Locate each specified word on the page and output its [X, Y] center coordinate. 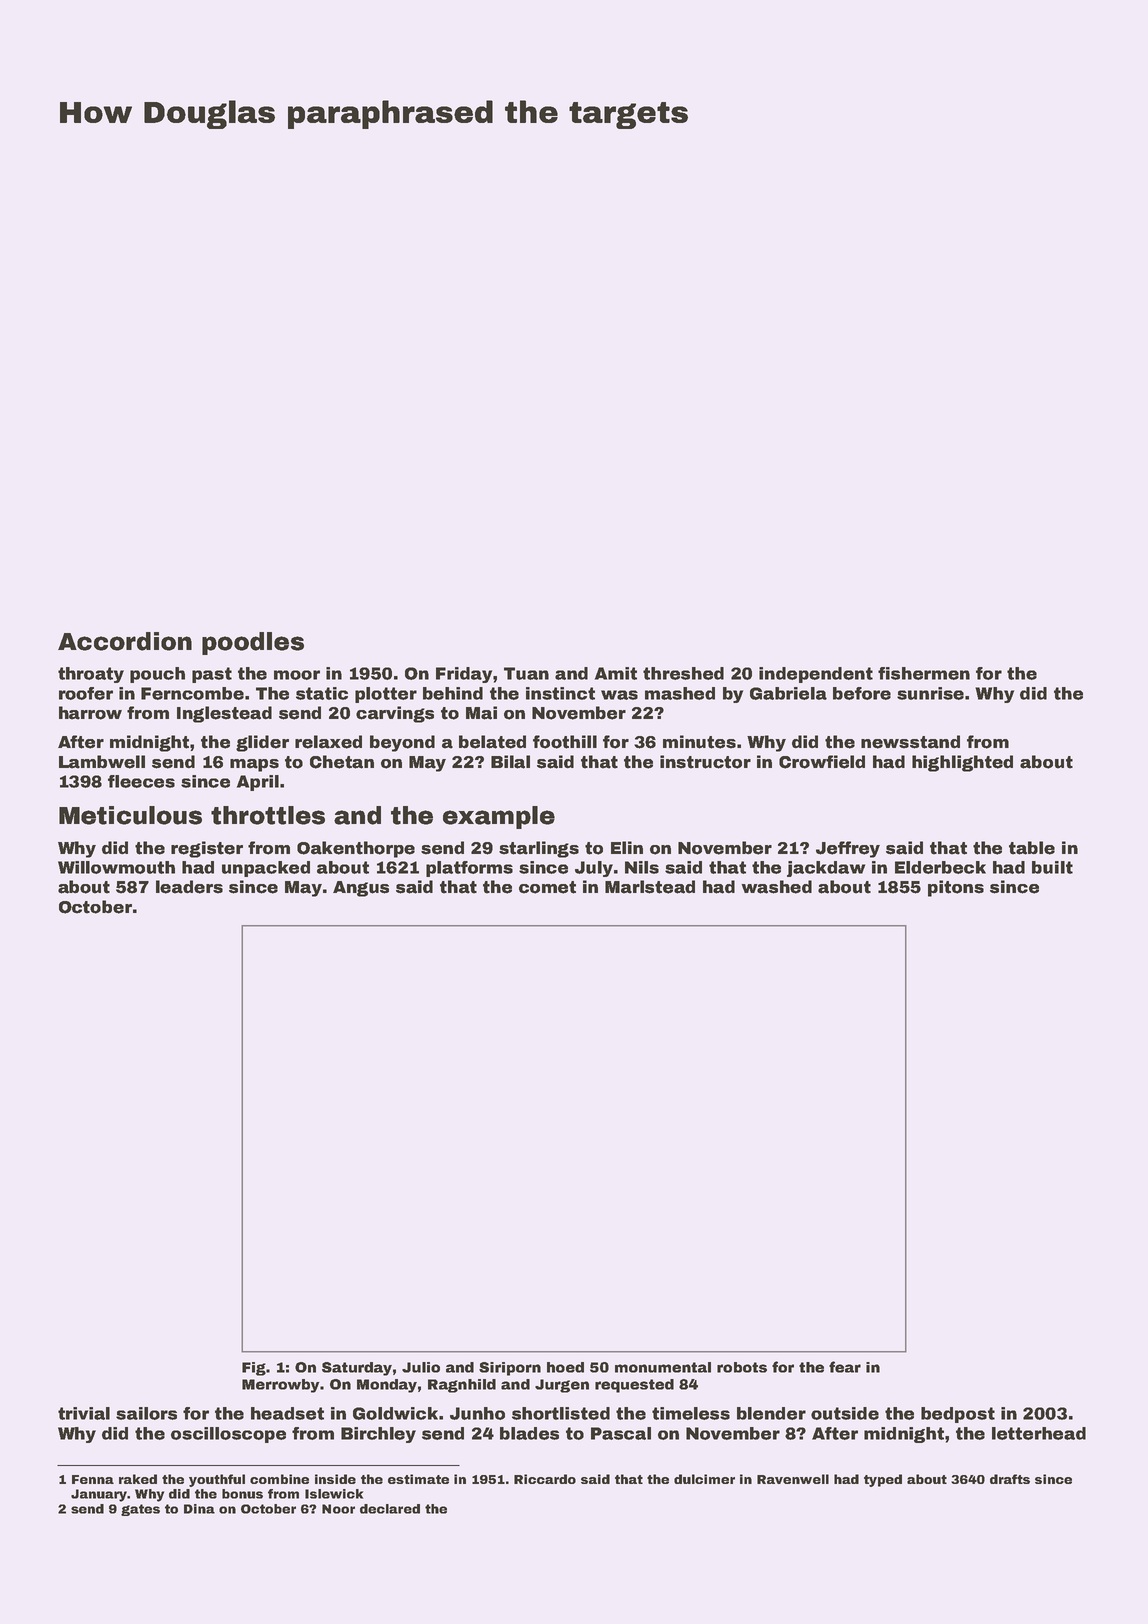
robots [742, 1367]
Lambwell [102, 762]
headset [287, 1413]
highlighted [962, 763]
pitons [956, 888]
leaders [189, 887]
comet [547, 887]
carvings [395, 714]
